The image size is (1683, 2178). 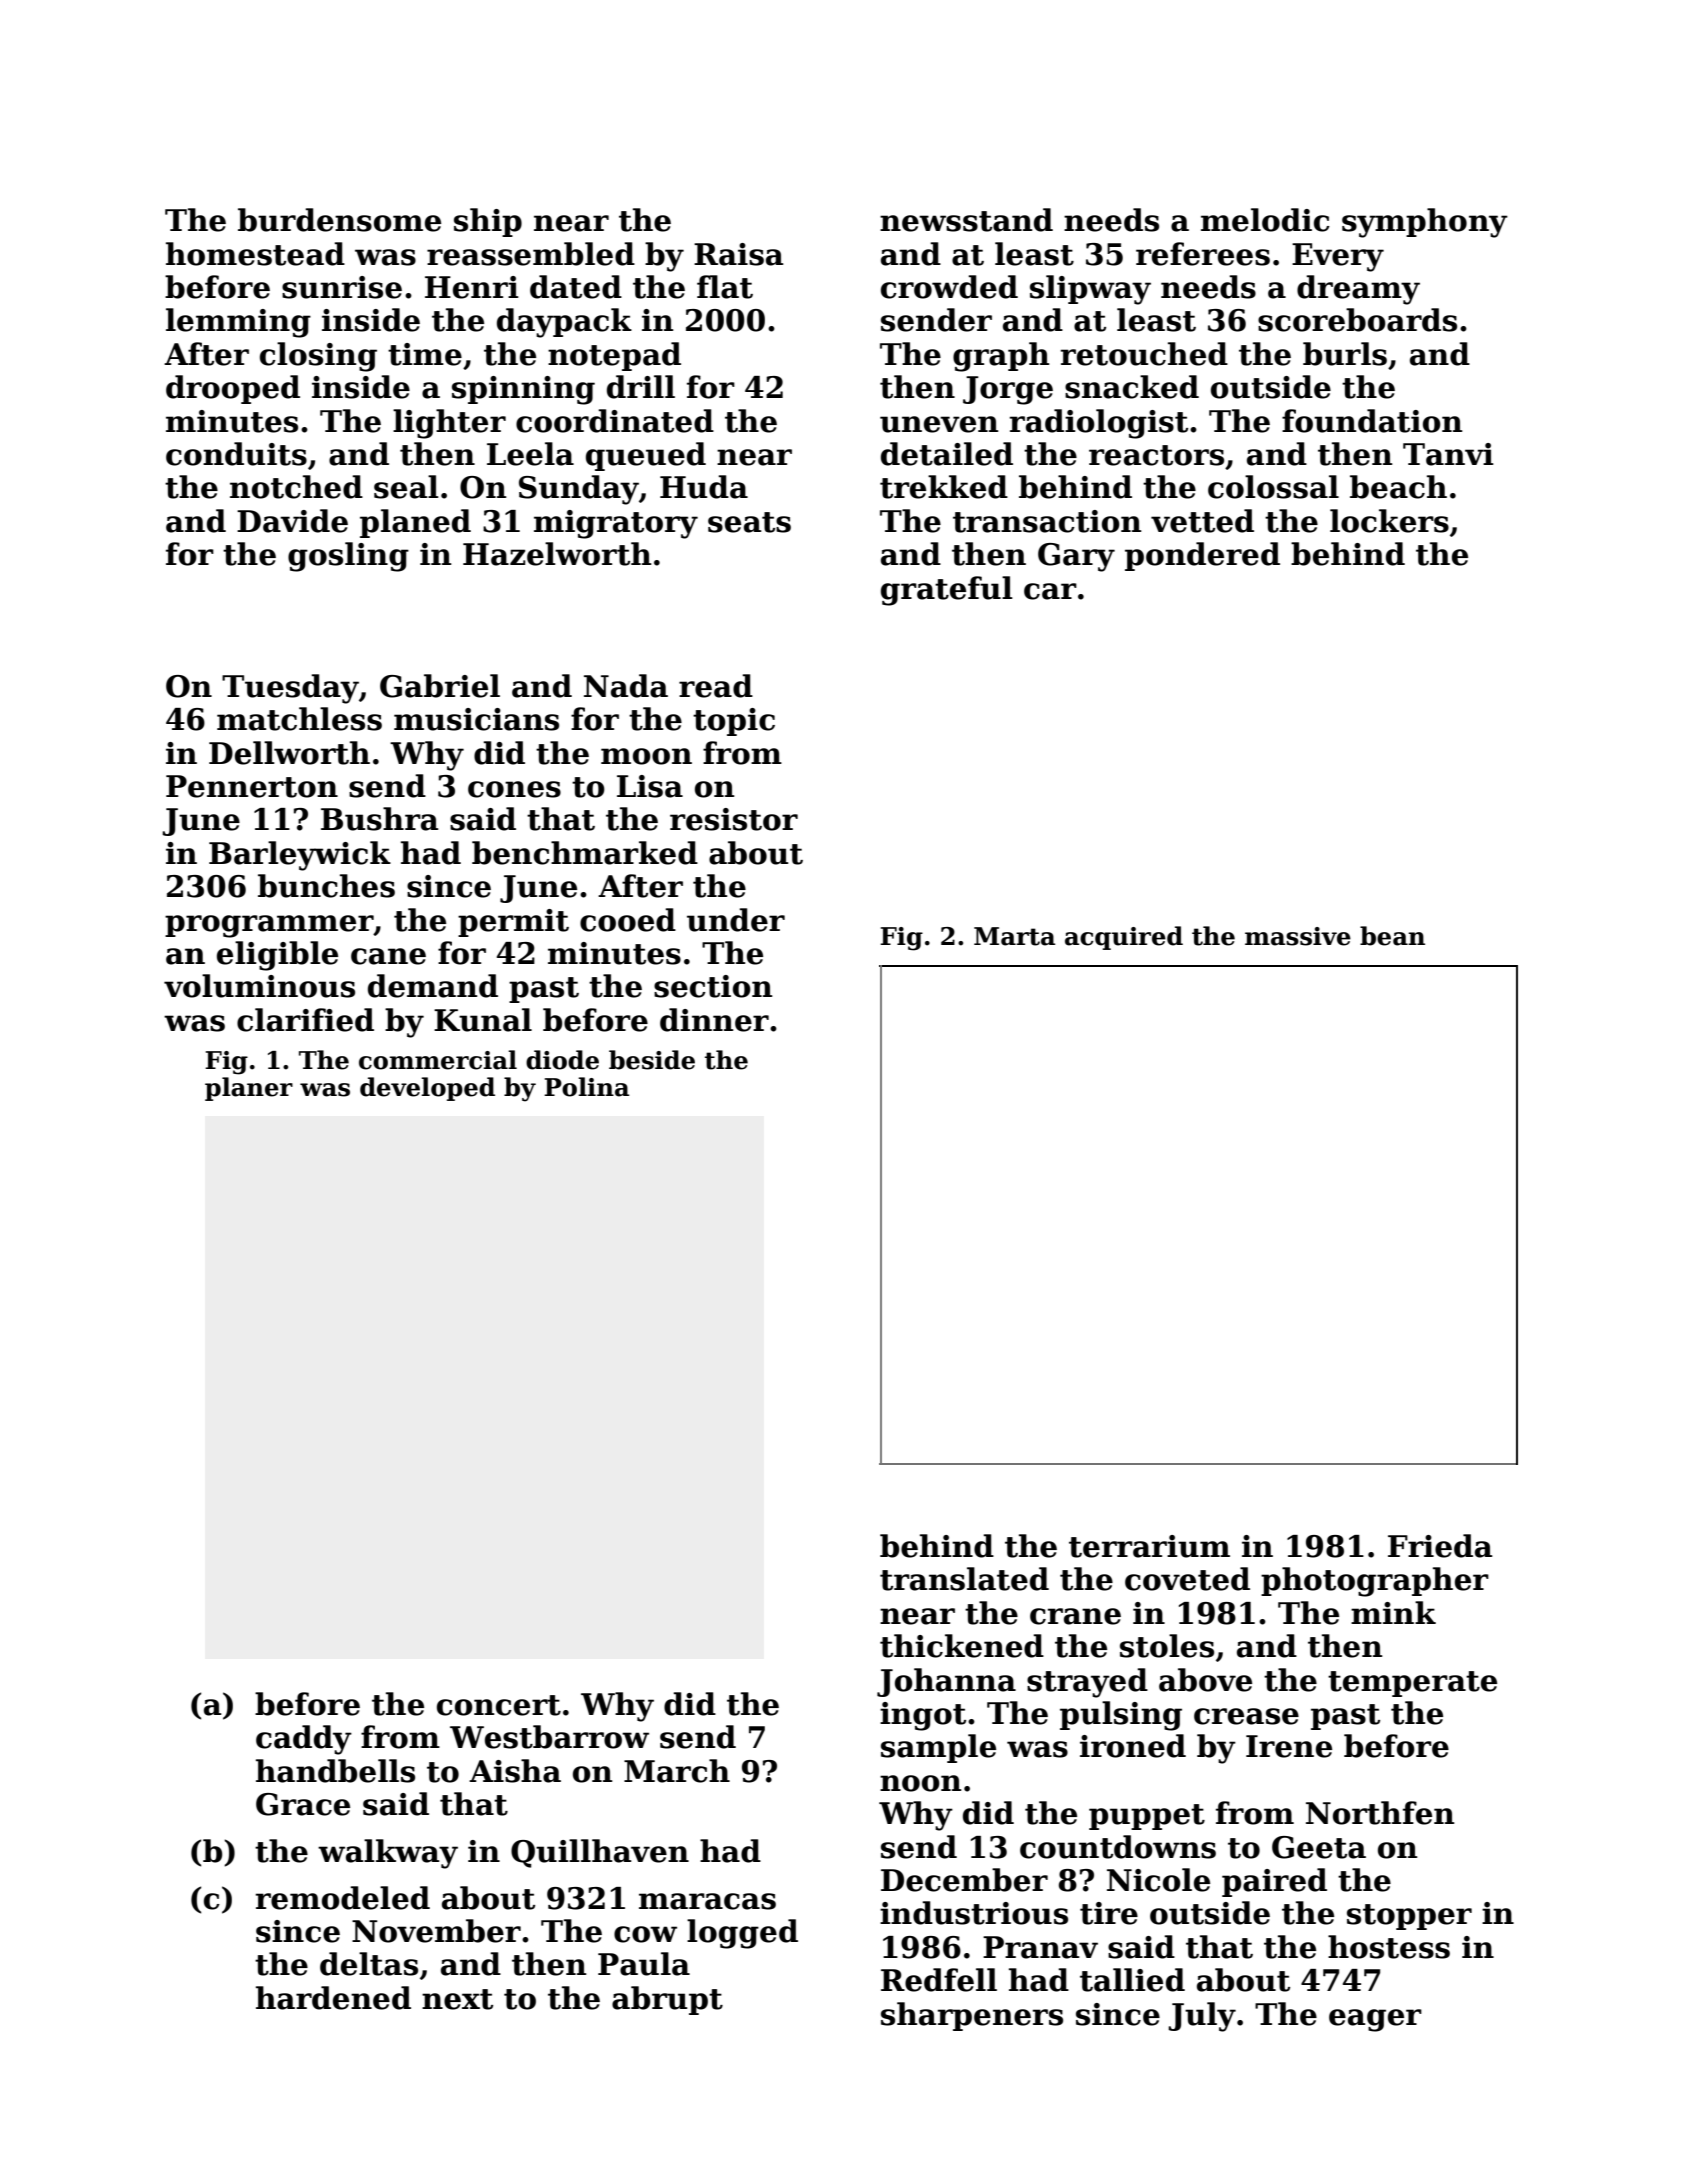 I want to click on Pennerton, so click(x=252, y=786).
